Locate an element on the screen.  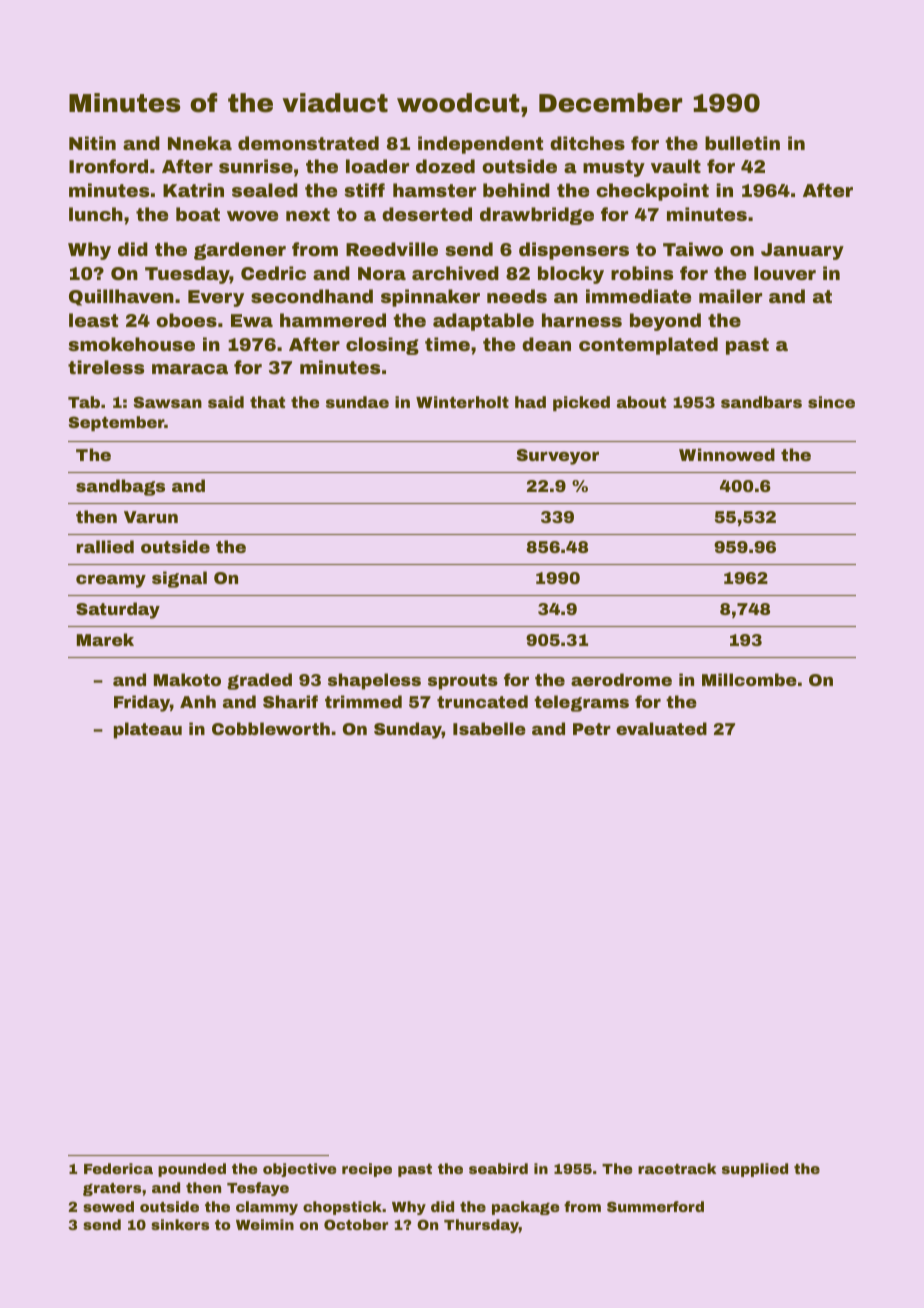
immediate is located at coordinates (638, 296).
